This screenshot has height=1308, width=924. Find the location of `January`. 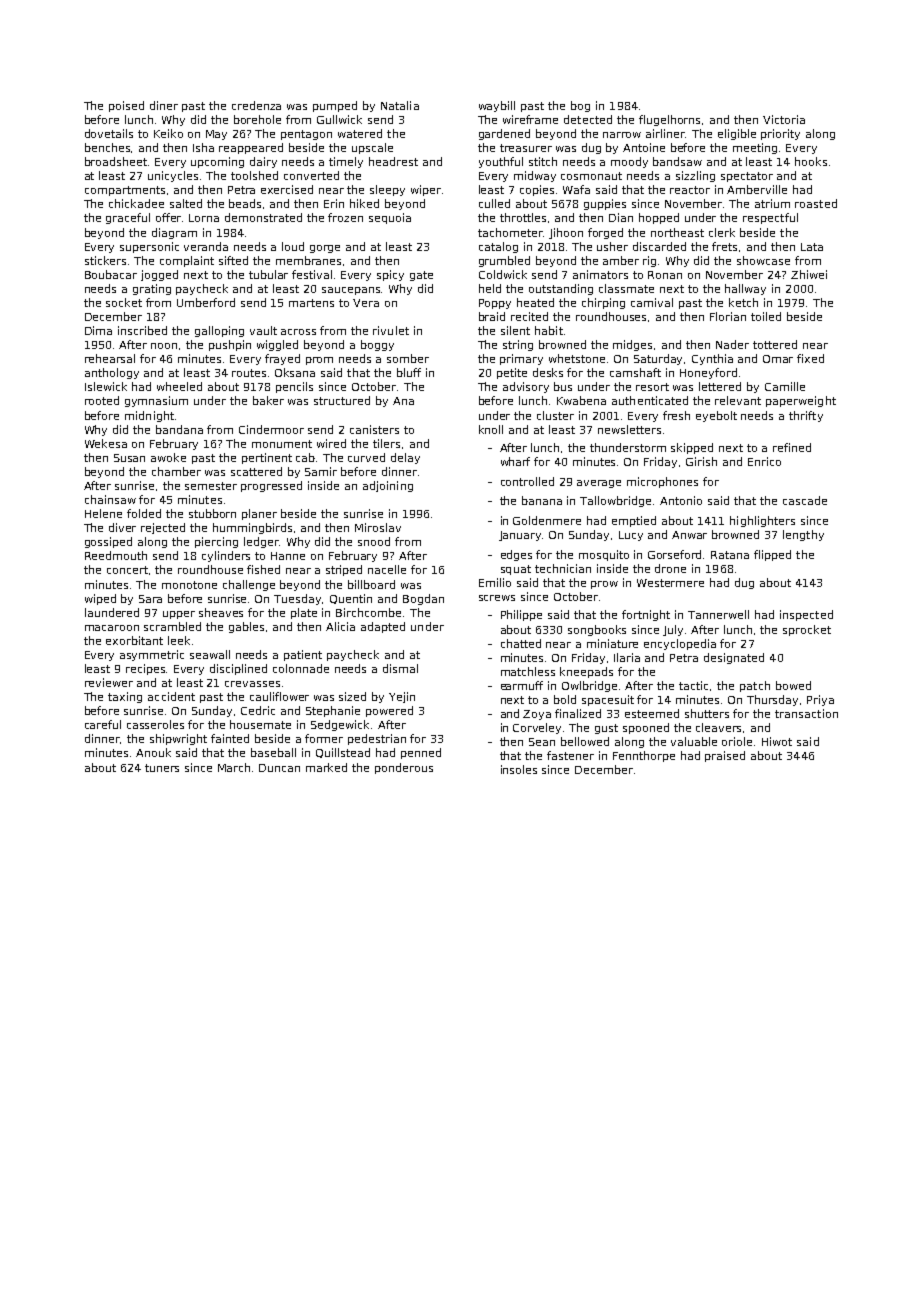

January is located at coordinates (521, 536).
